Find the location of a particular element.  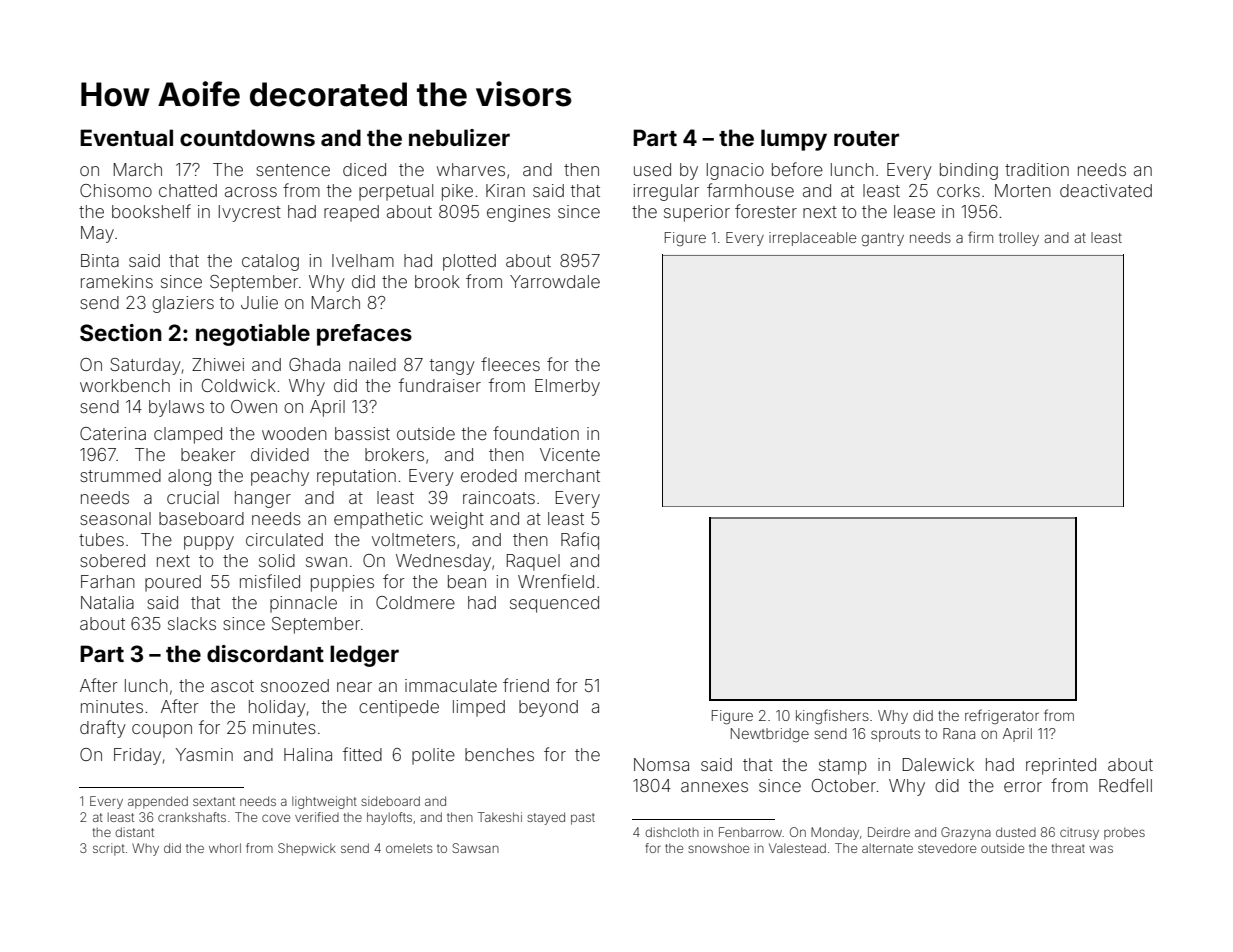

threat is located at coordinates (1068, 848).
